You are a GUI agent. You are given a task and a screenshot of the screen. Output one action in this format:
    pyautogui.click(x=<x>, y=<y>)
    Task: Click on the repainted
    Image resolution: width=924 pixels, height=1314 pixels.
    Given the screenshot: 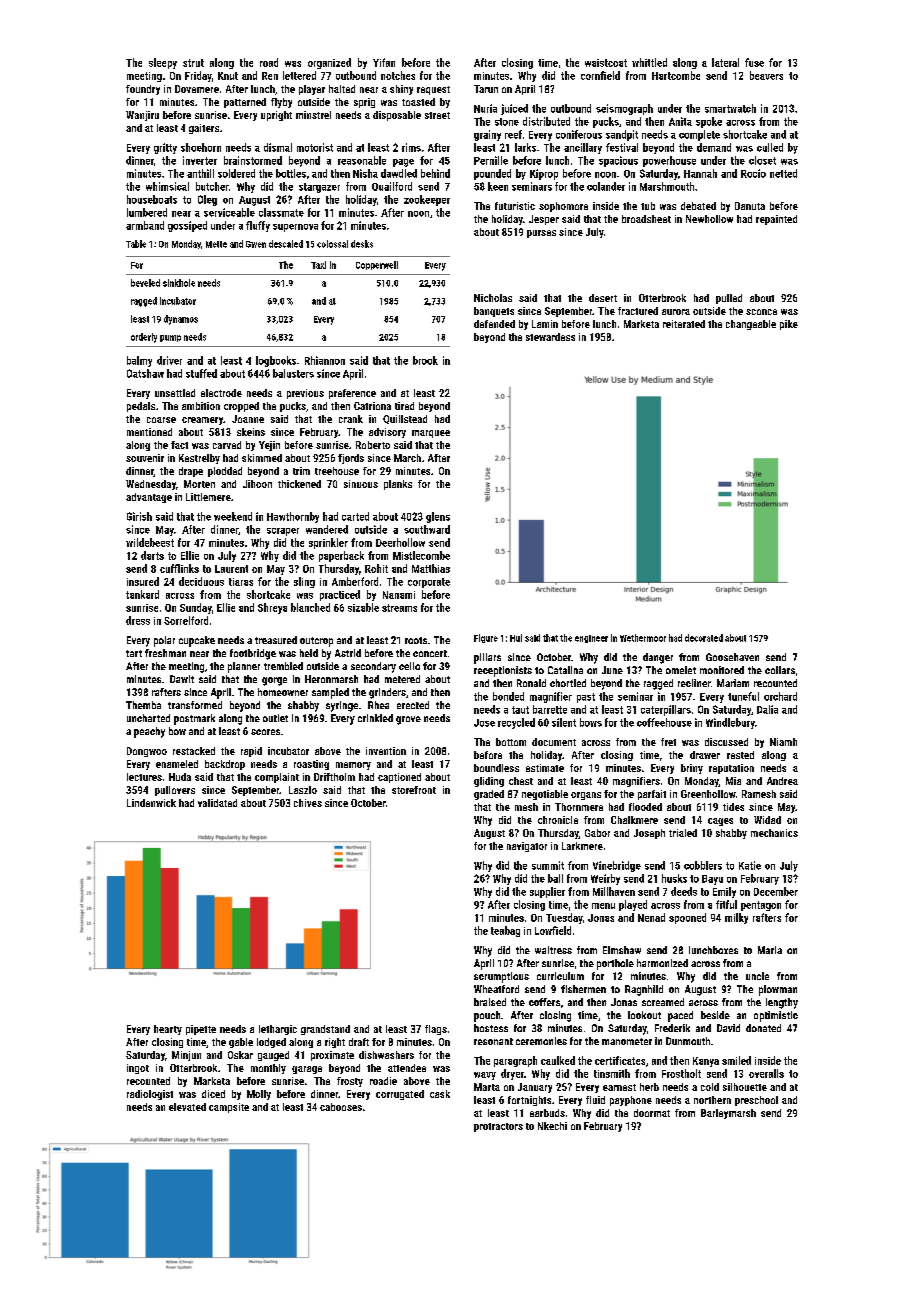 What is the action you would take?
    pyautogui.click(x=776, y=220)
